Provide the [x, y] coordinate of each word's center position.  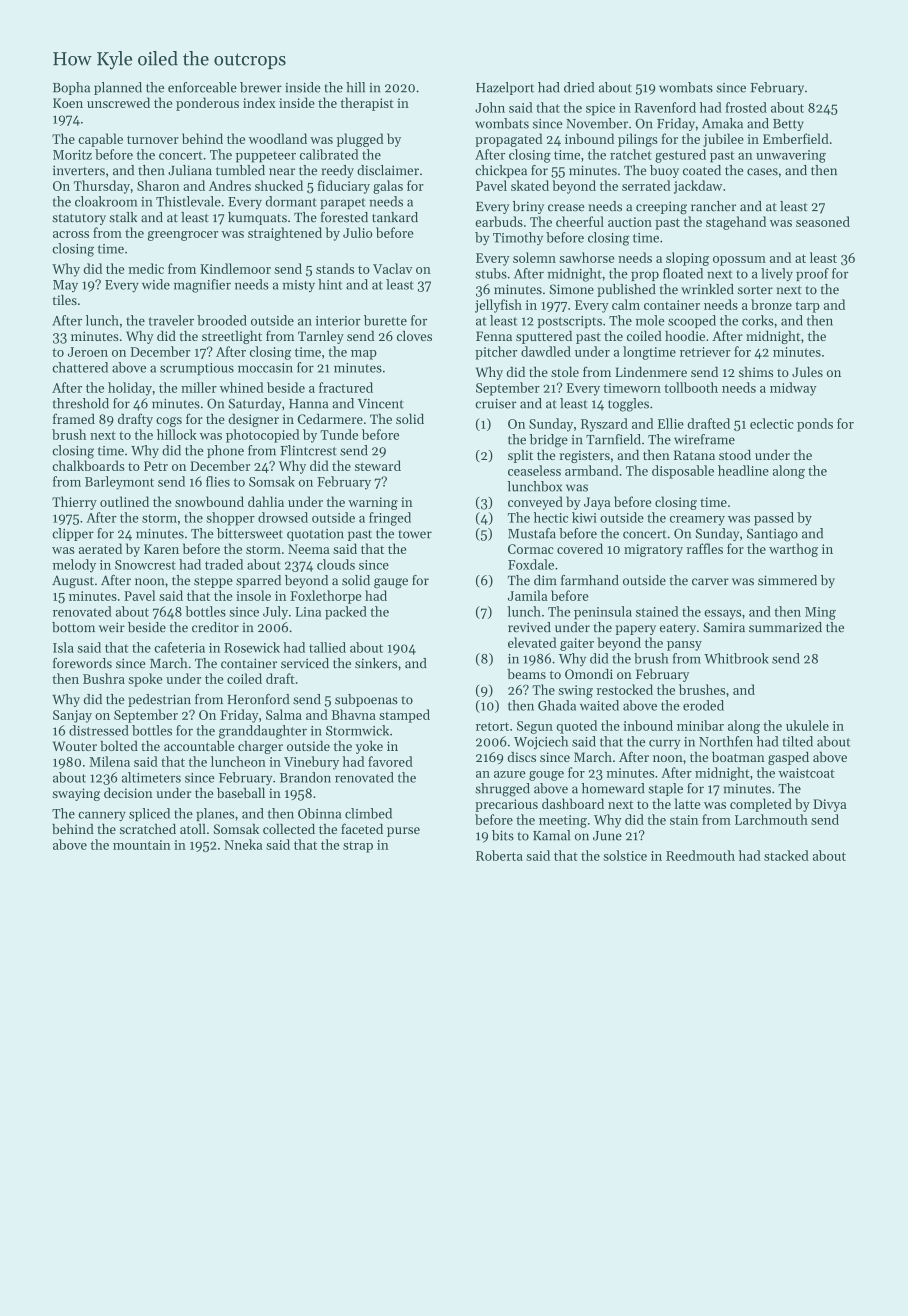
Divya [830, 805]
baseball [241, 792]
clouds [336, 564]
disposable [683, 472]
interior [338, 321]
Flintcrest [308, 450]
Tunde [339, 434]
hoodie [685, 335]
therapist [367, 104]
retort [492, 726]
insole [253, 595]
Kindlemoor [235, 268]
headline [743, 470]
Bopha [71, 88]
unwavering [791, 156]
